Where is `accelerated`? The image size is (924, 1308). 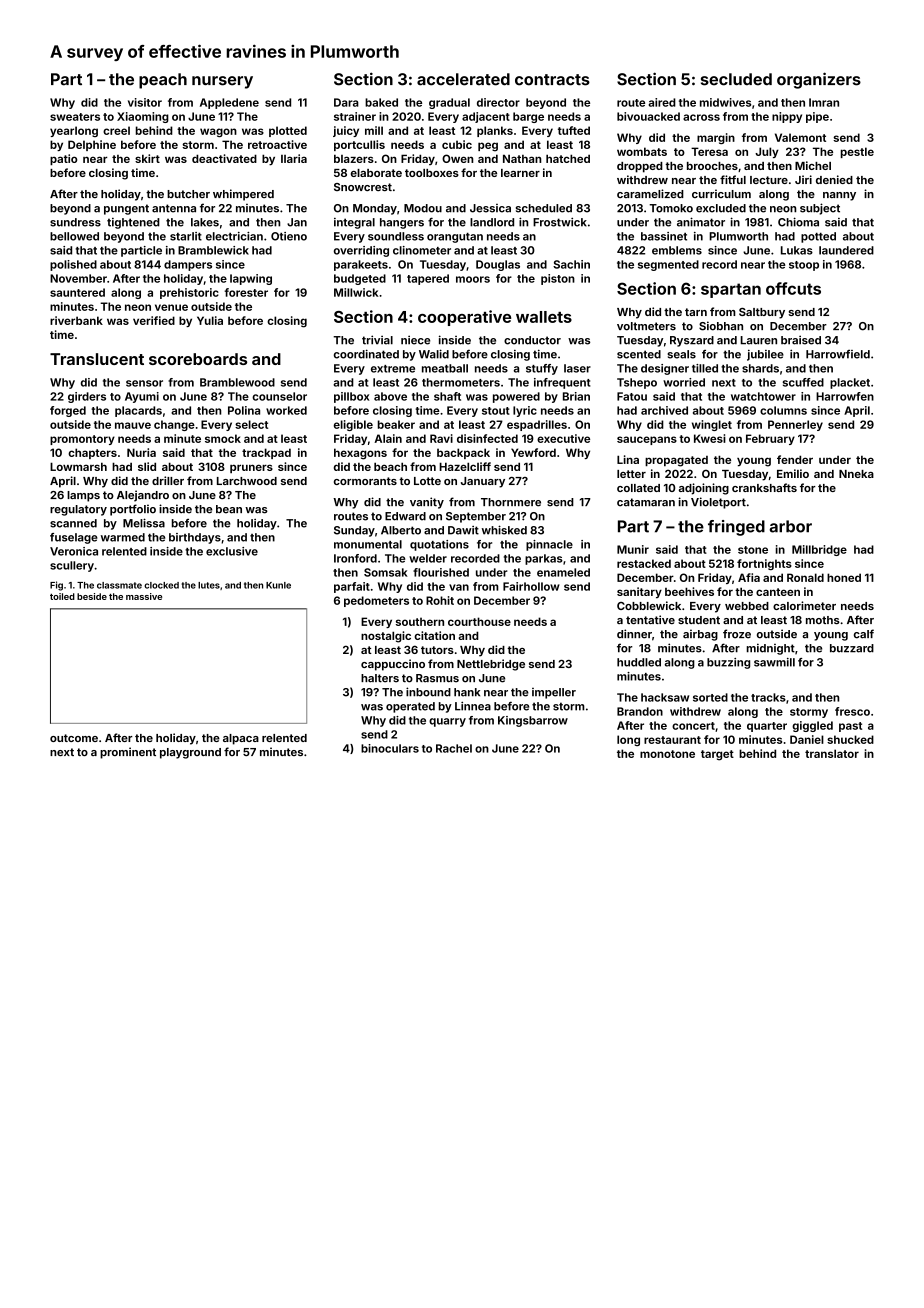 accelerated is located at coordinates (463, 79).
